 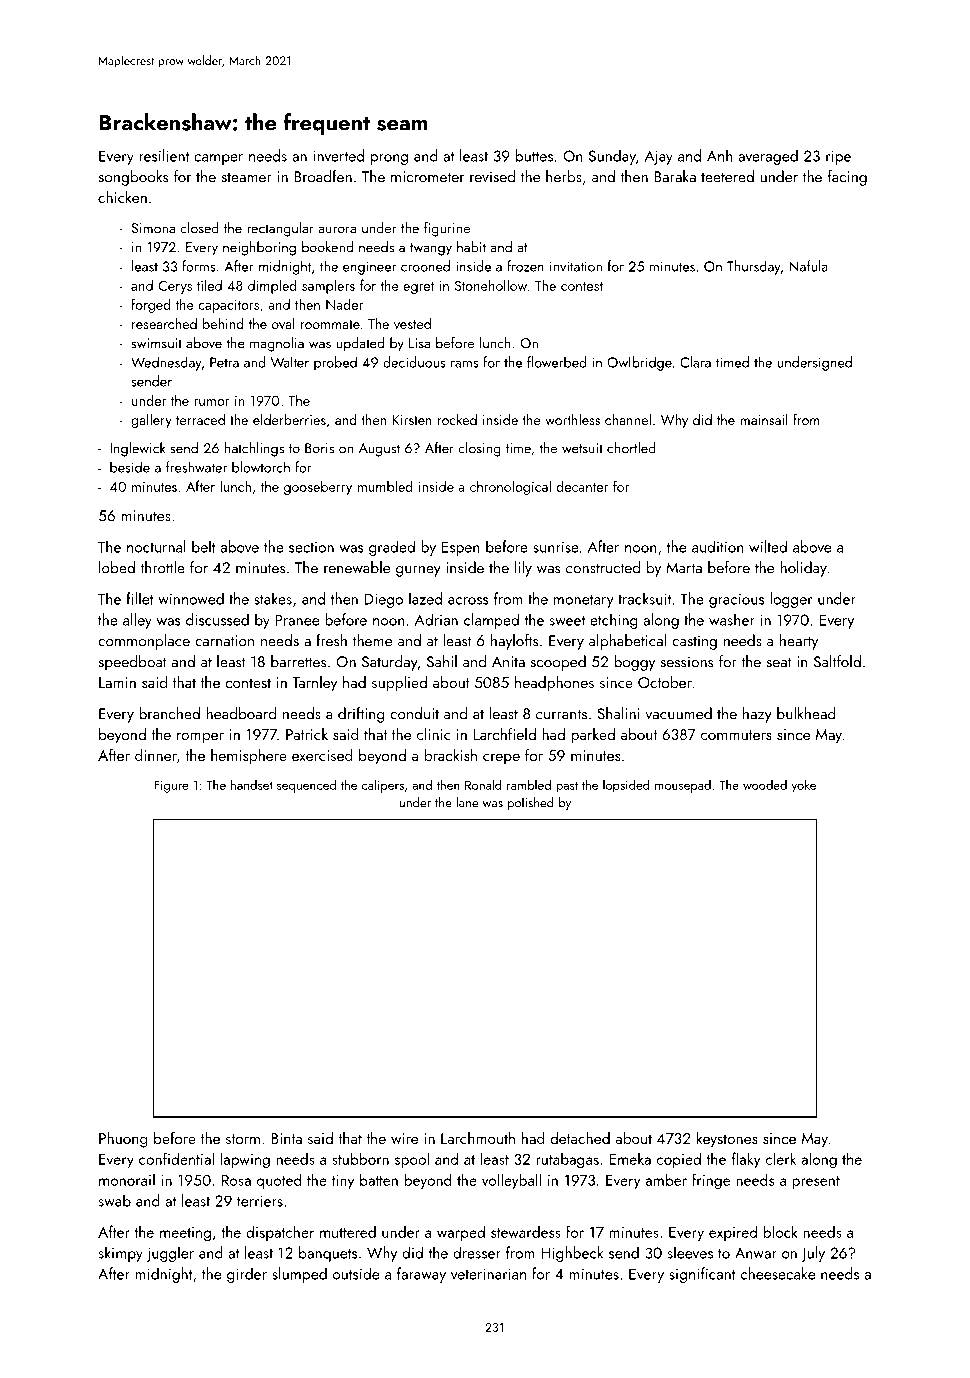 What do you see at coordinates (157, 343) in the screenshot?
I see `swimsuit` at bounding box center [157, 343].
